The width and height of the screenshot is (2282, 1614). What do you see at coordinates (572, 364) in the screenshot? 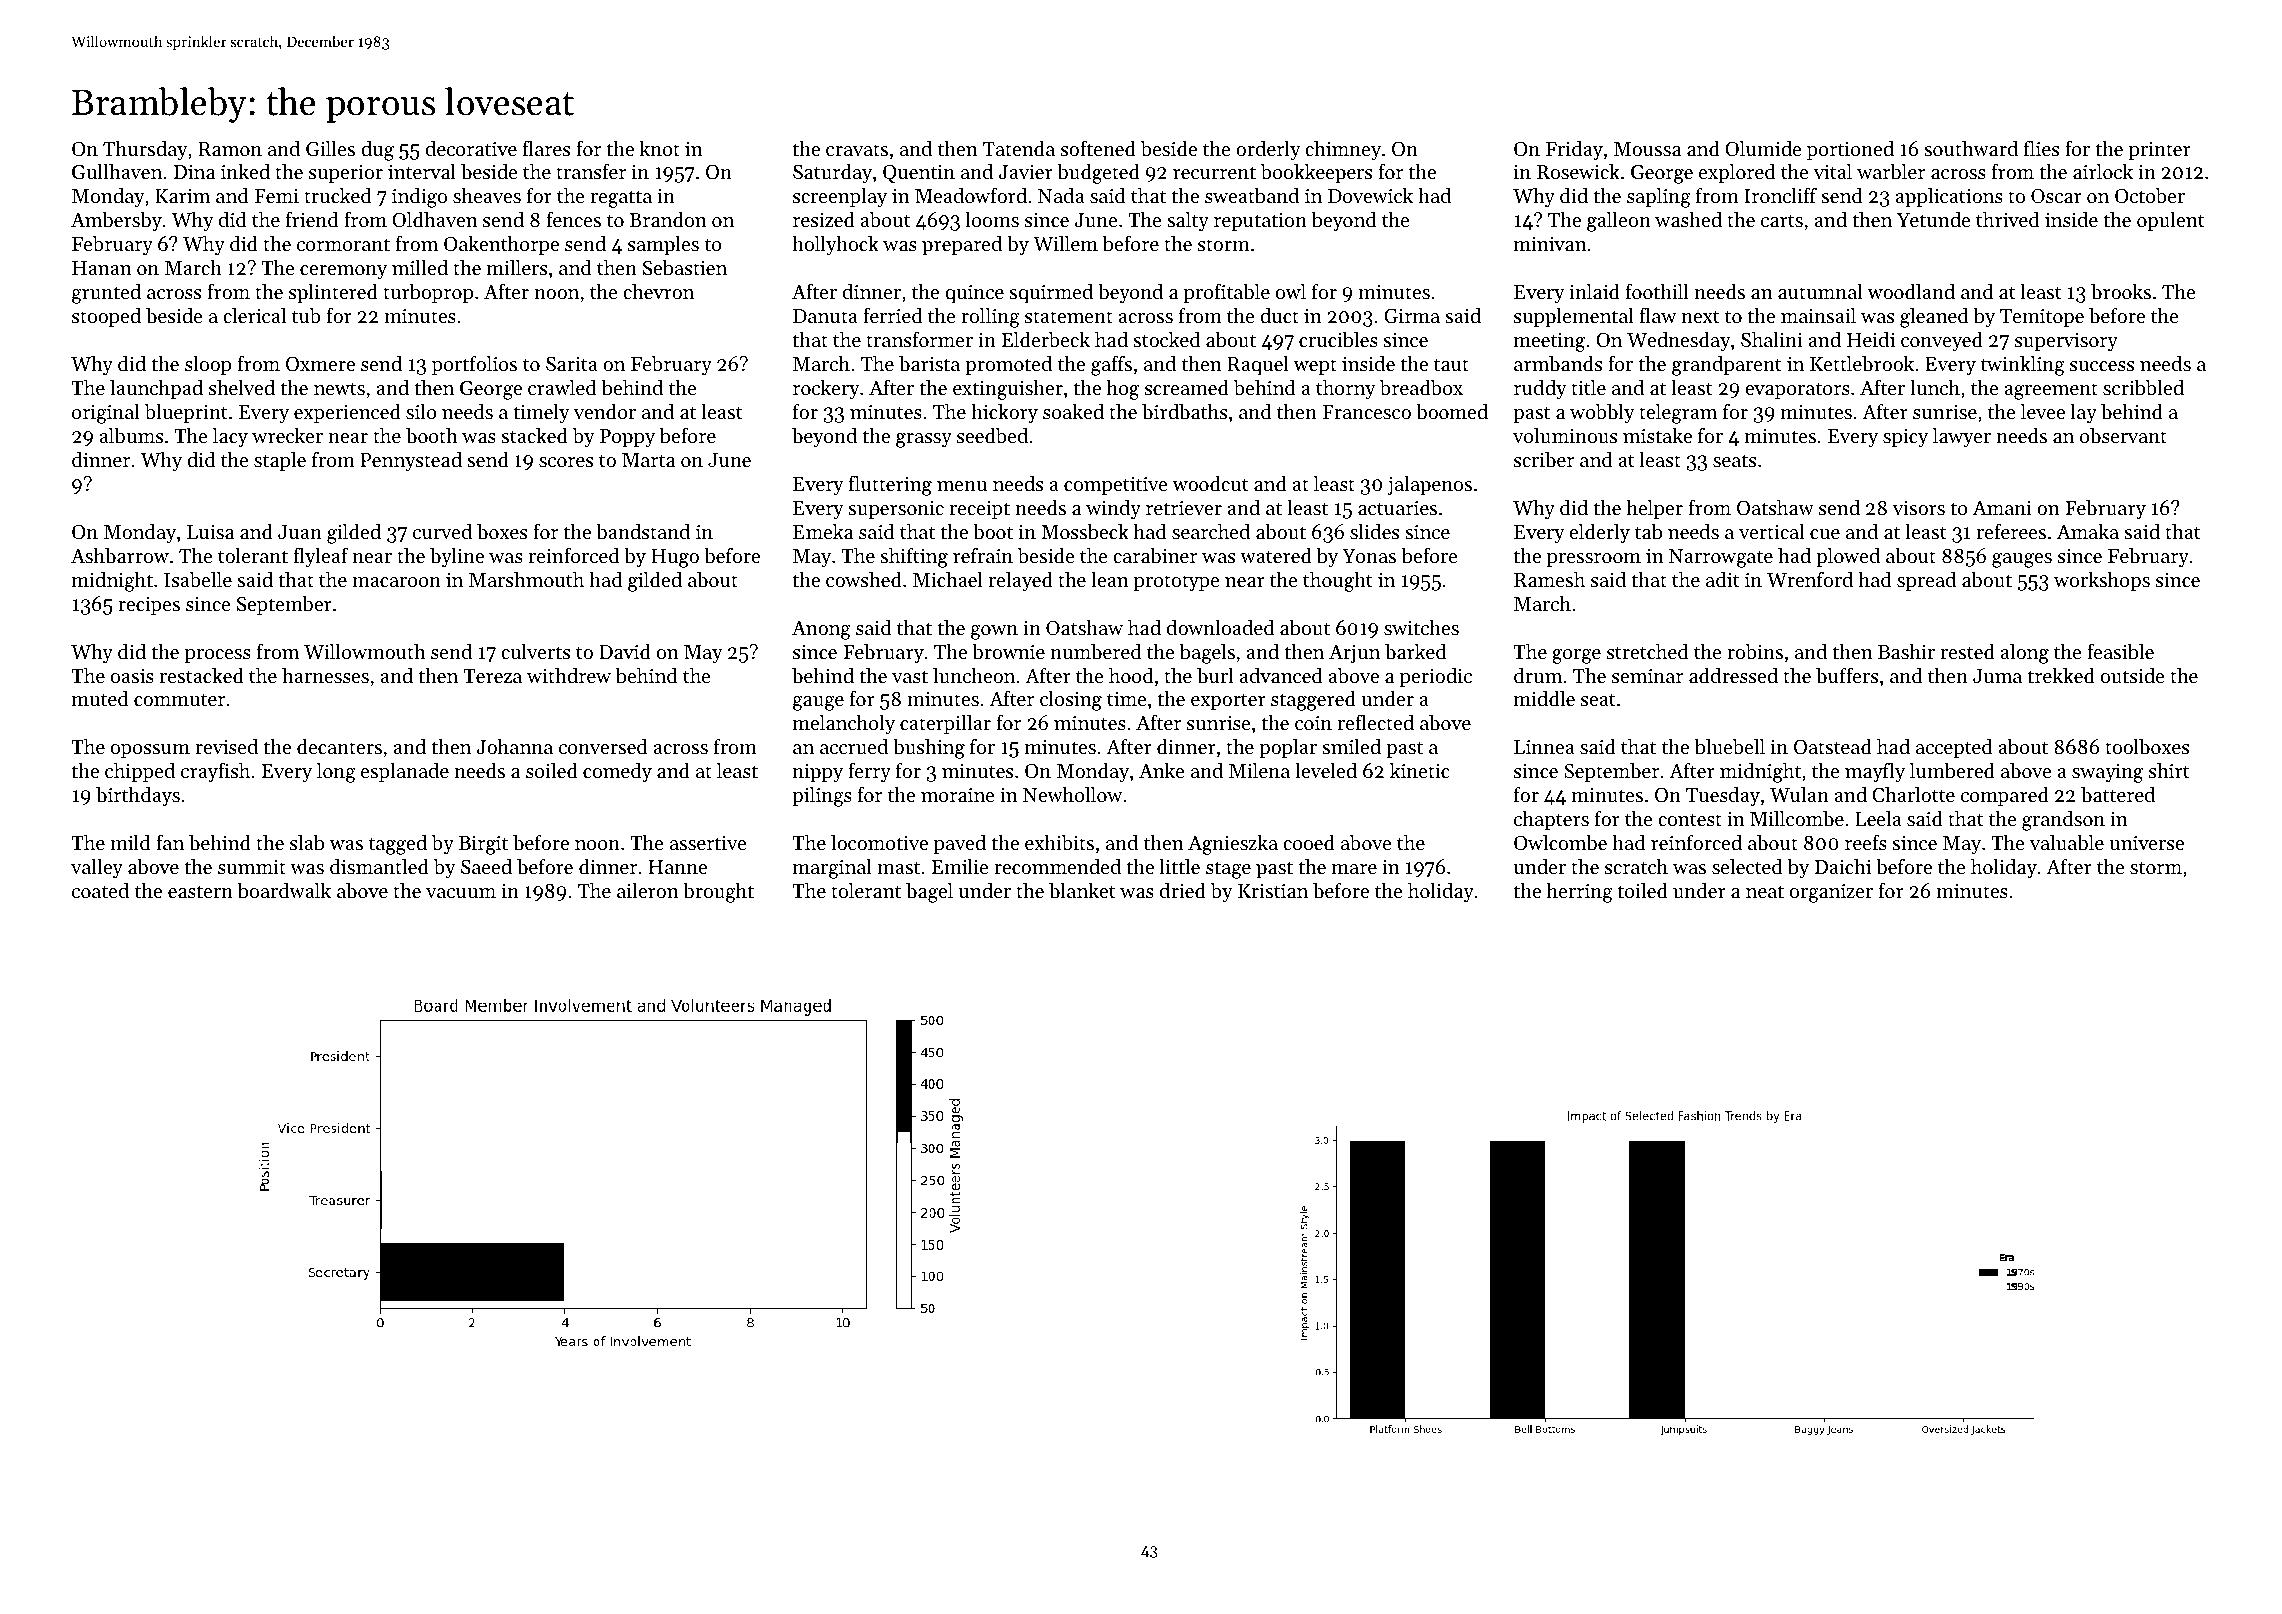
I see `Sarita` at bounding box center [572, 364].
